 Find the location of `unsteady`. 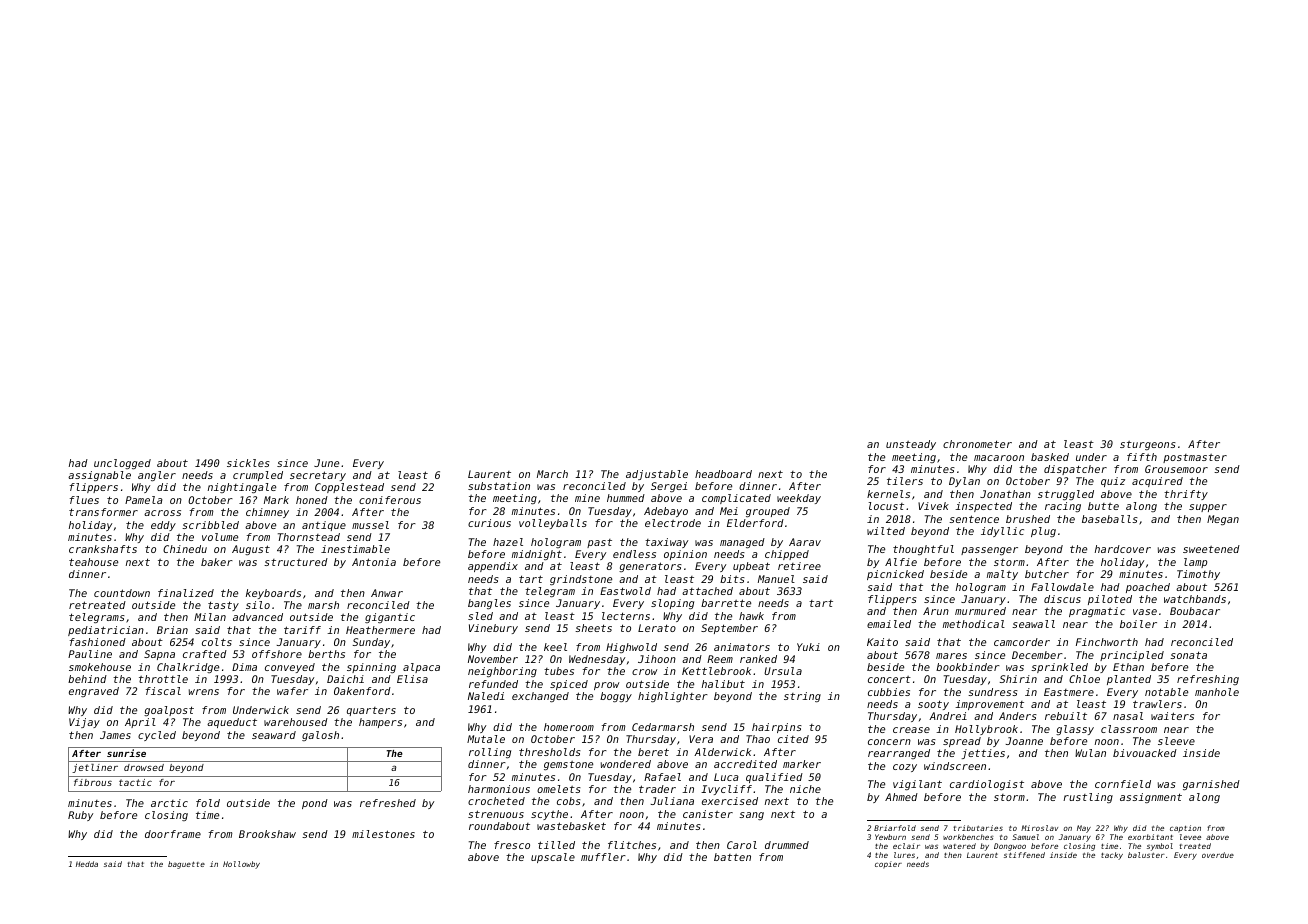

unsteady is located at coordinates (911, 445).
